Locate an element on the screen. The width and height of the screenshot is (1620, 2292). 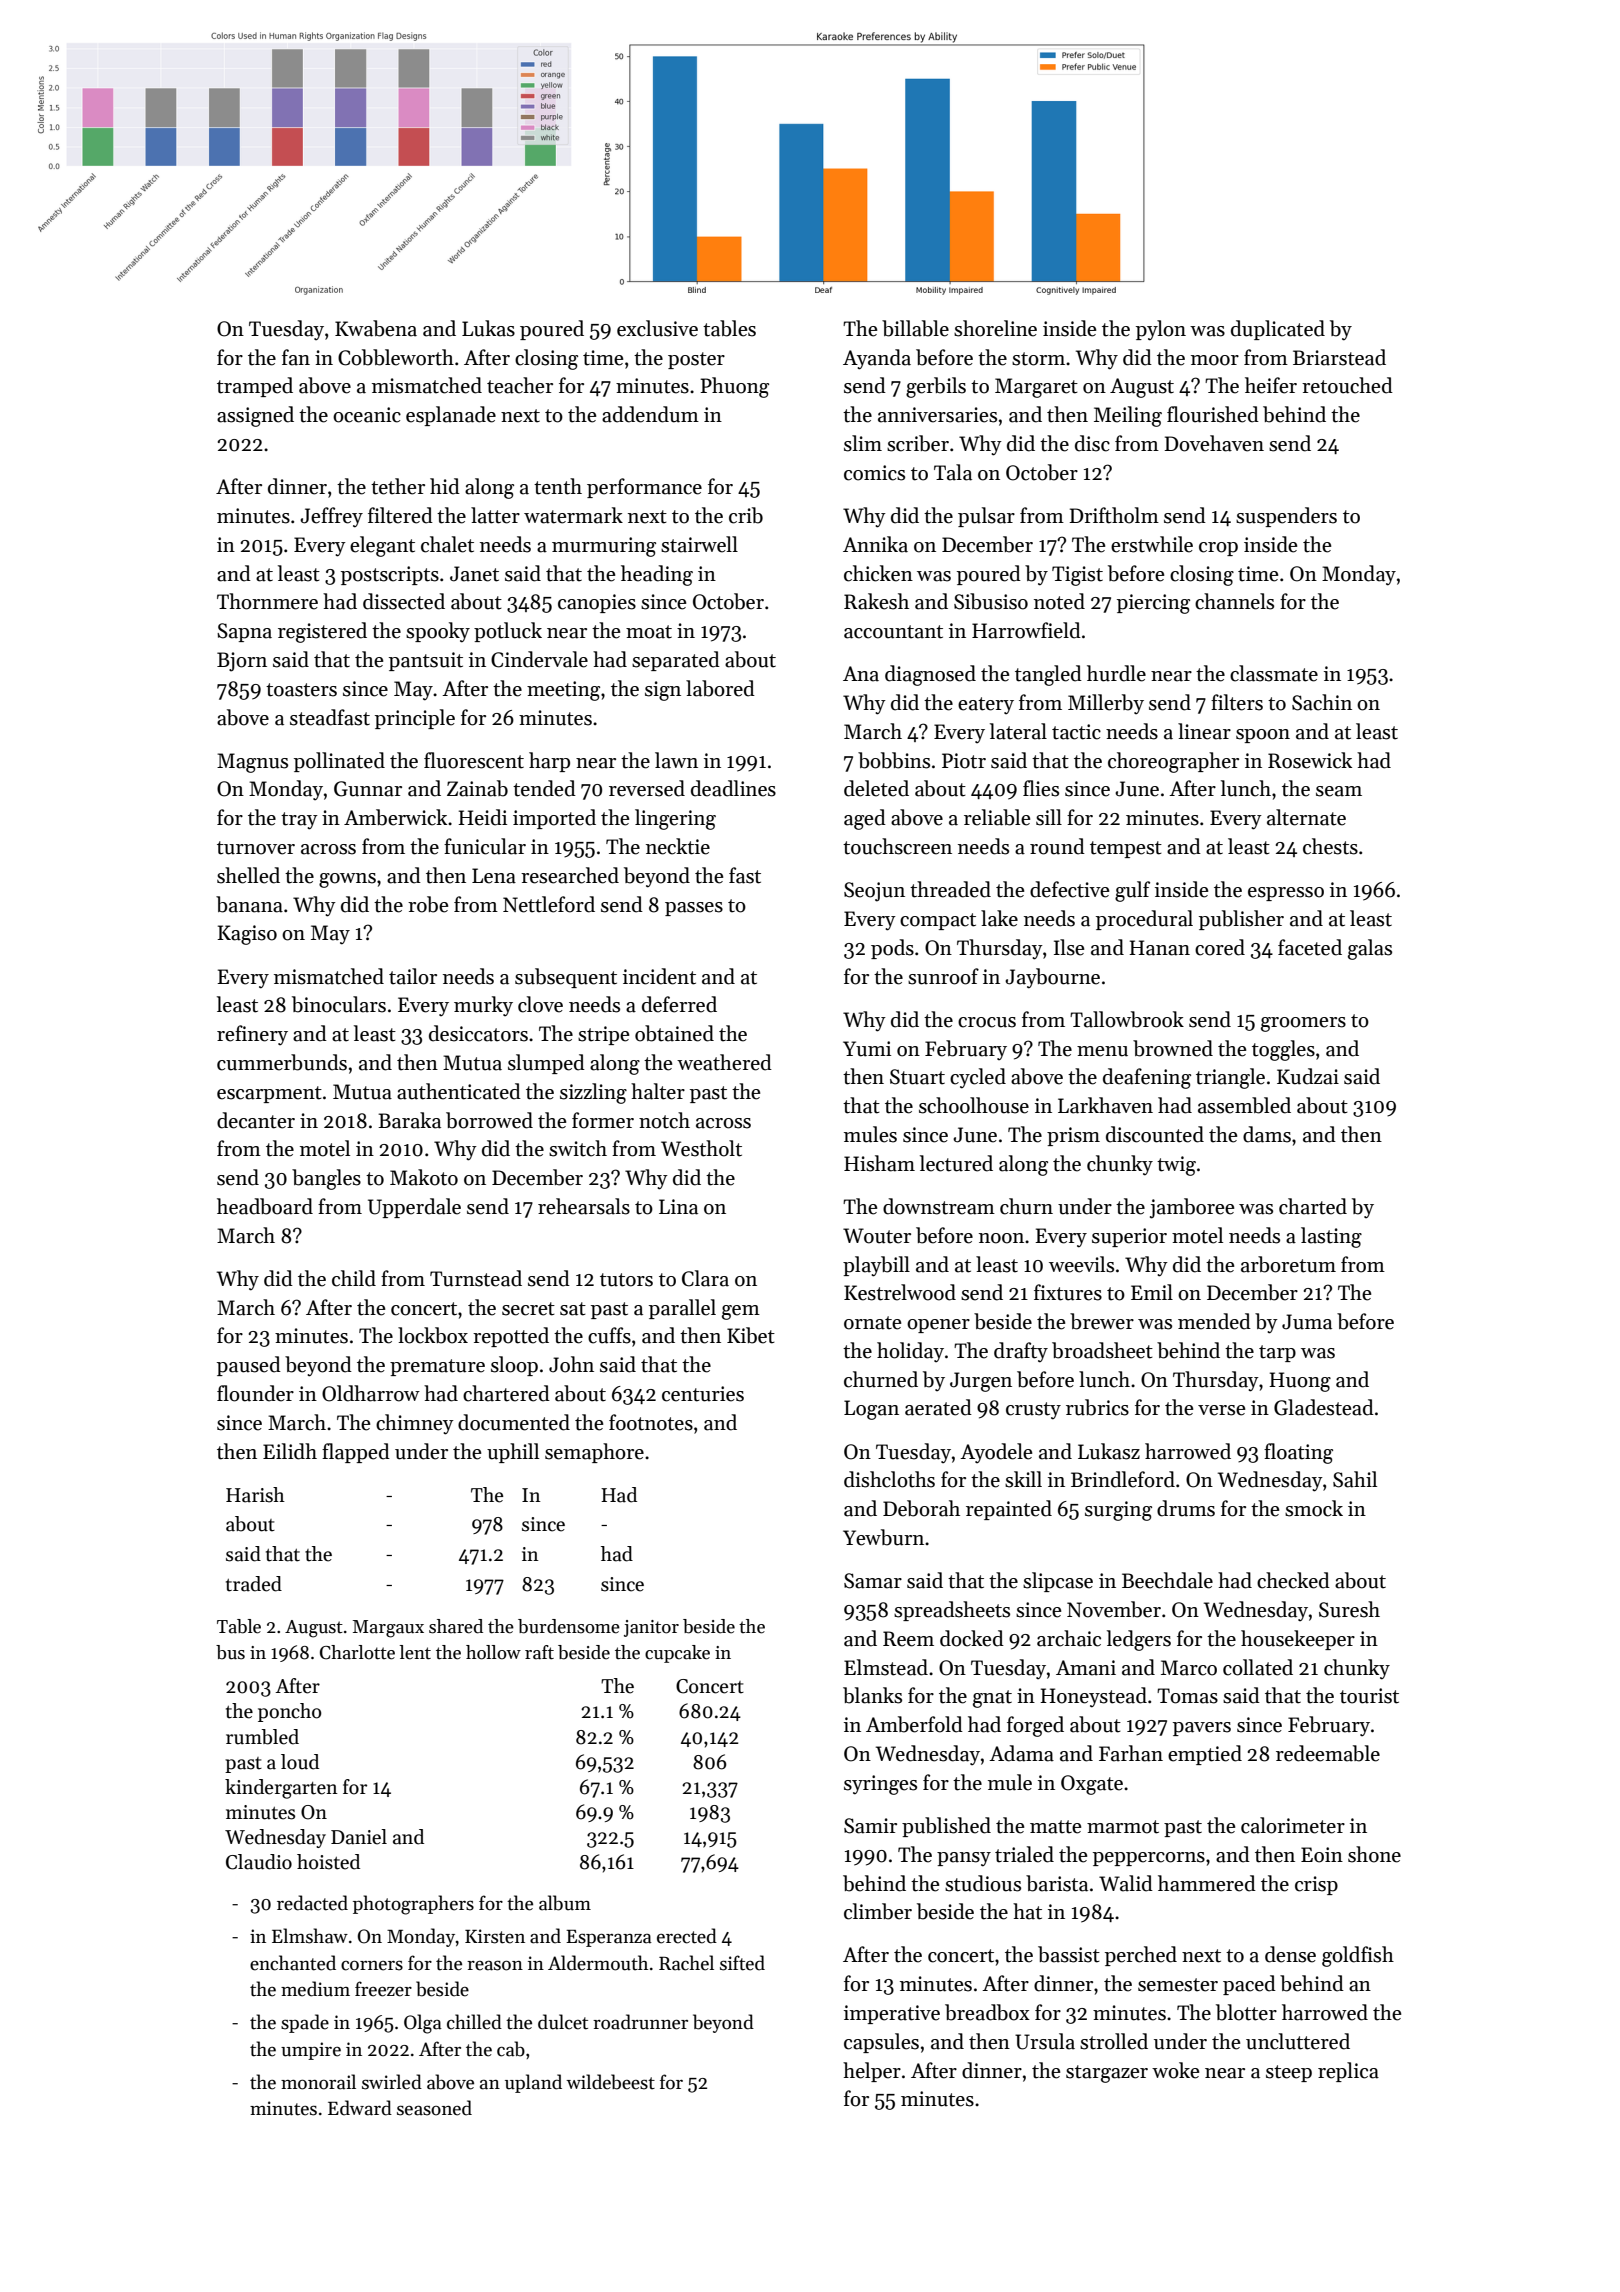
Kwabena is located at coordinates (376, 328).
